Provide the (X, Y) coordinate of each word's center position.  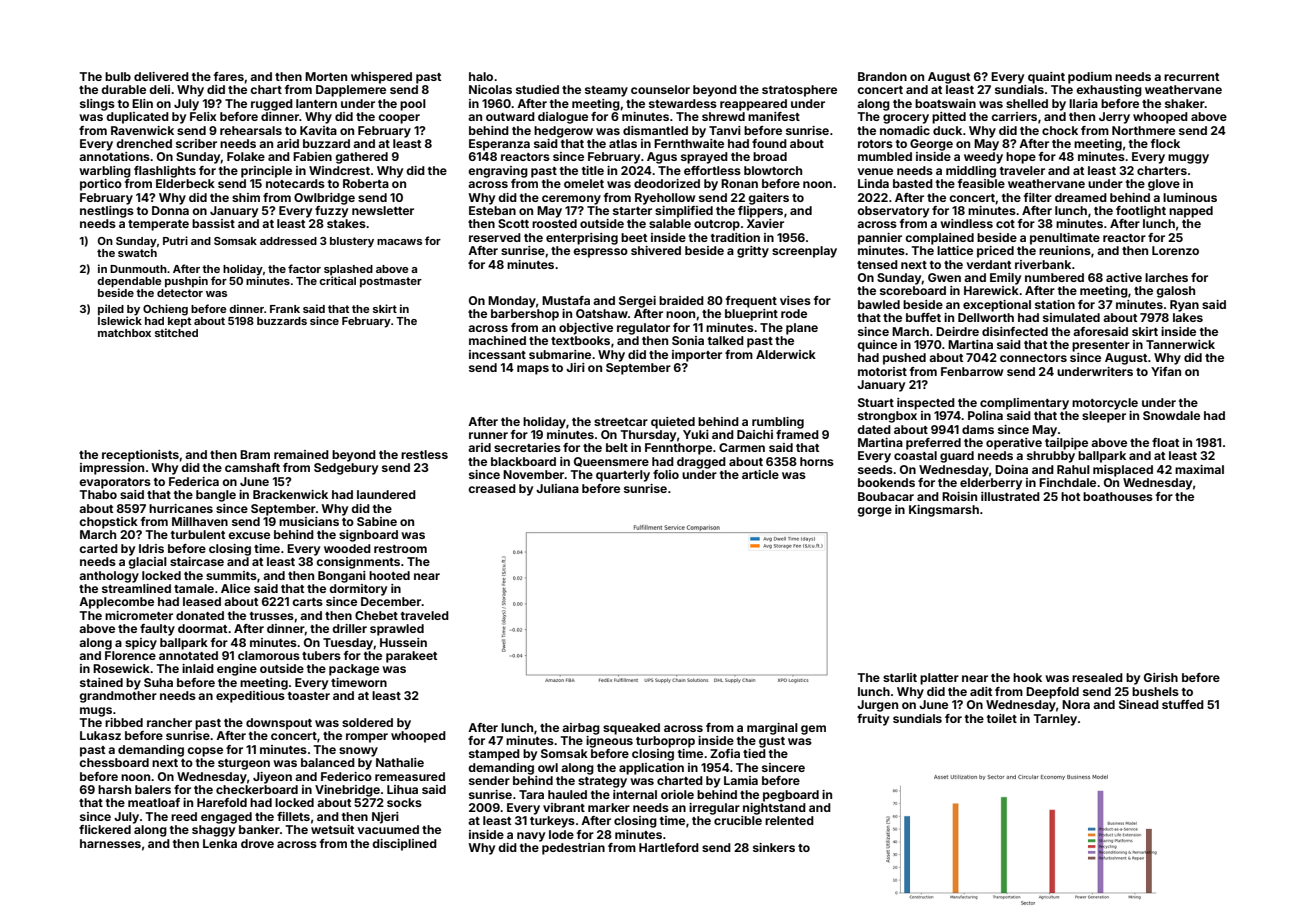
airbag (581, 729)
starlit (900, 677)
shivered (656, 250)
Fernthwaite (689, 143)
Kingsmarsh (944, 511)
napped (1191, 212)
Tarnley (1055, 720)
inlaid (198, 668)
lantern (316, 103)
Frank (285, 309)
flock (1165, 143)
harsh (114, 789)
